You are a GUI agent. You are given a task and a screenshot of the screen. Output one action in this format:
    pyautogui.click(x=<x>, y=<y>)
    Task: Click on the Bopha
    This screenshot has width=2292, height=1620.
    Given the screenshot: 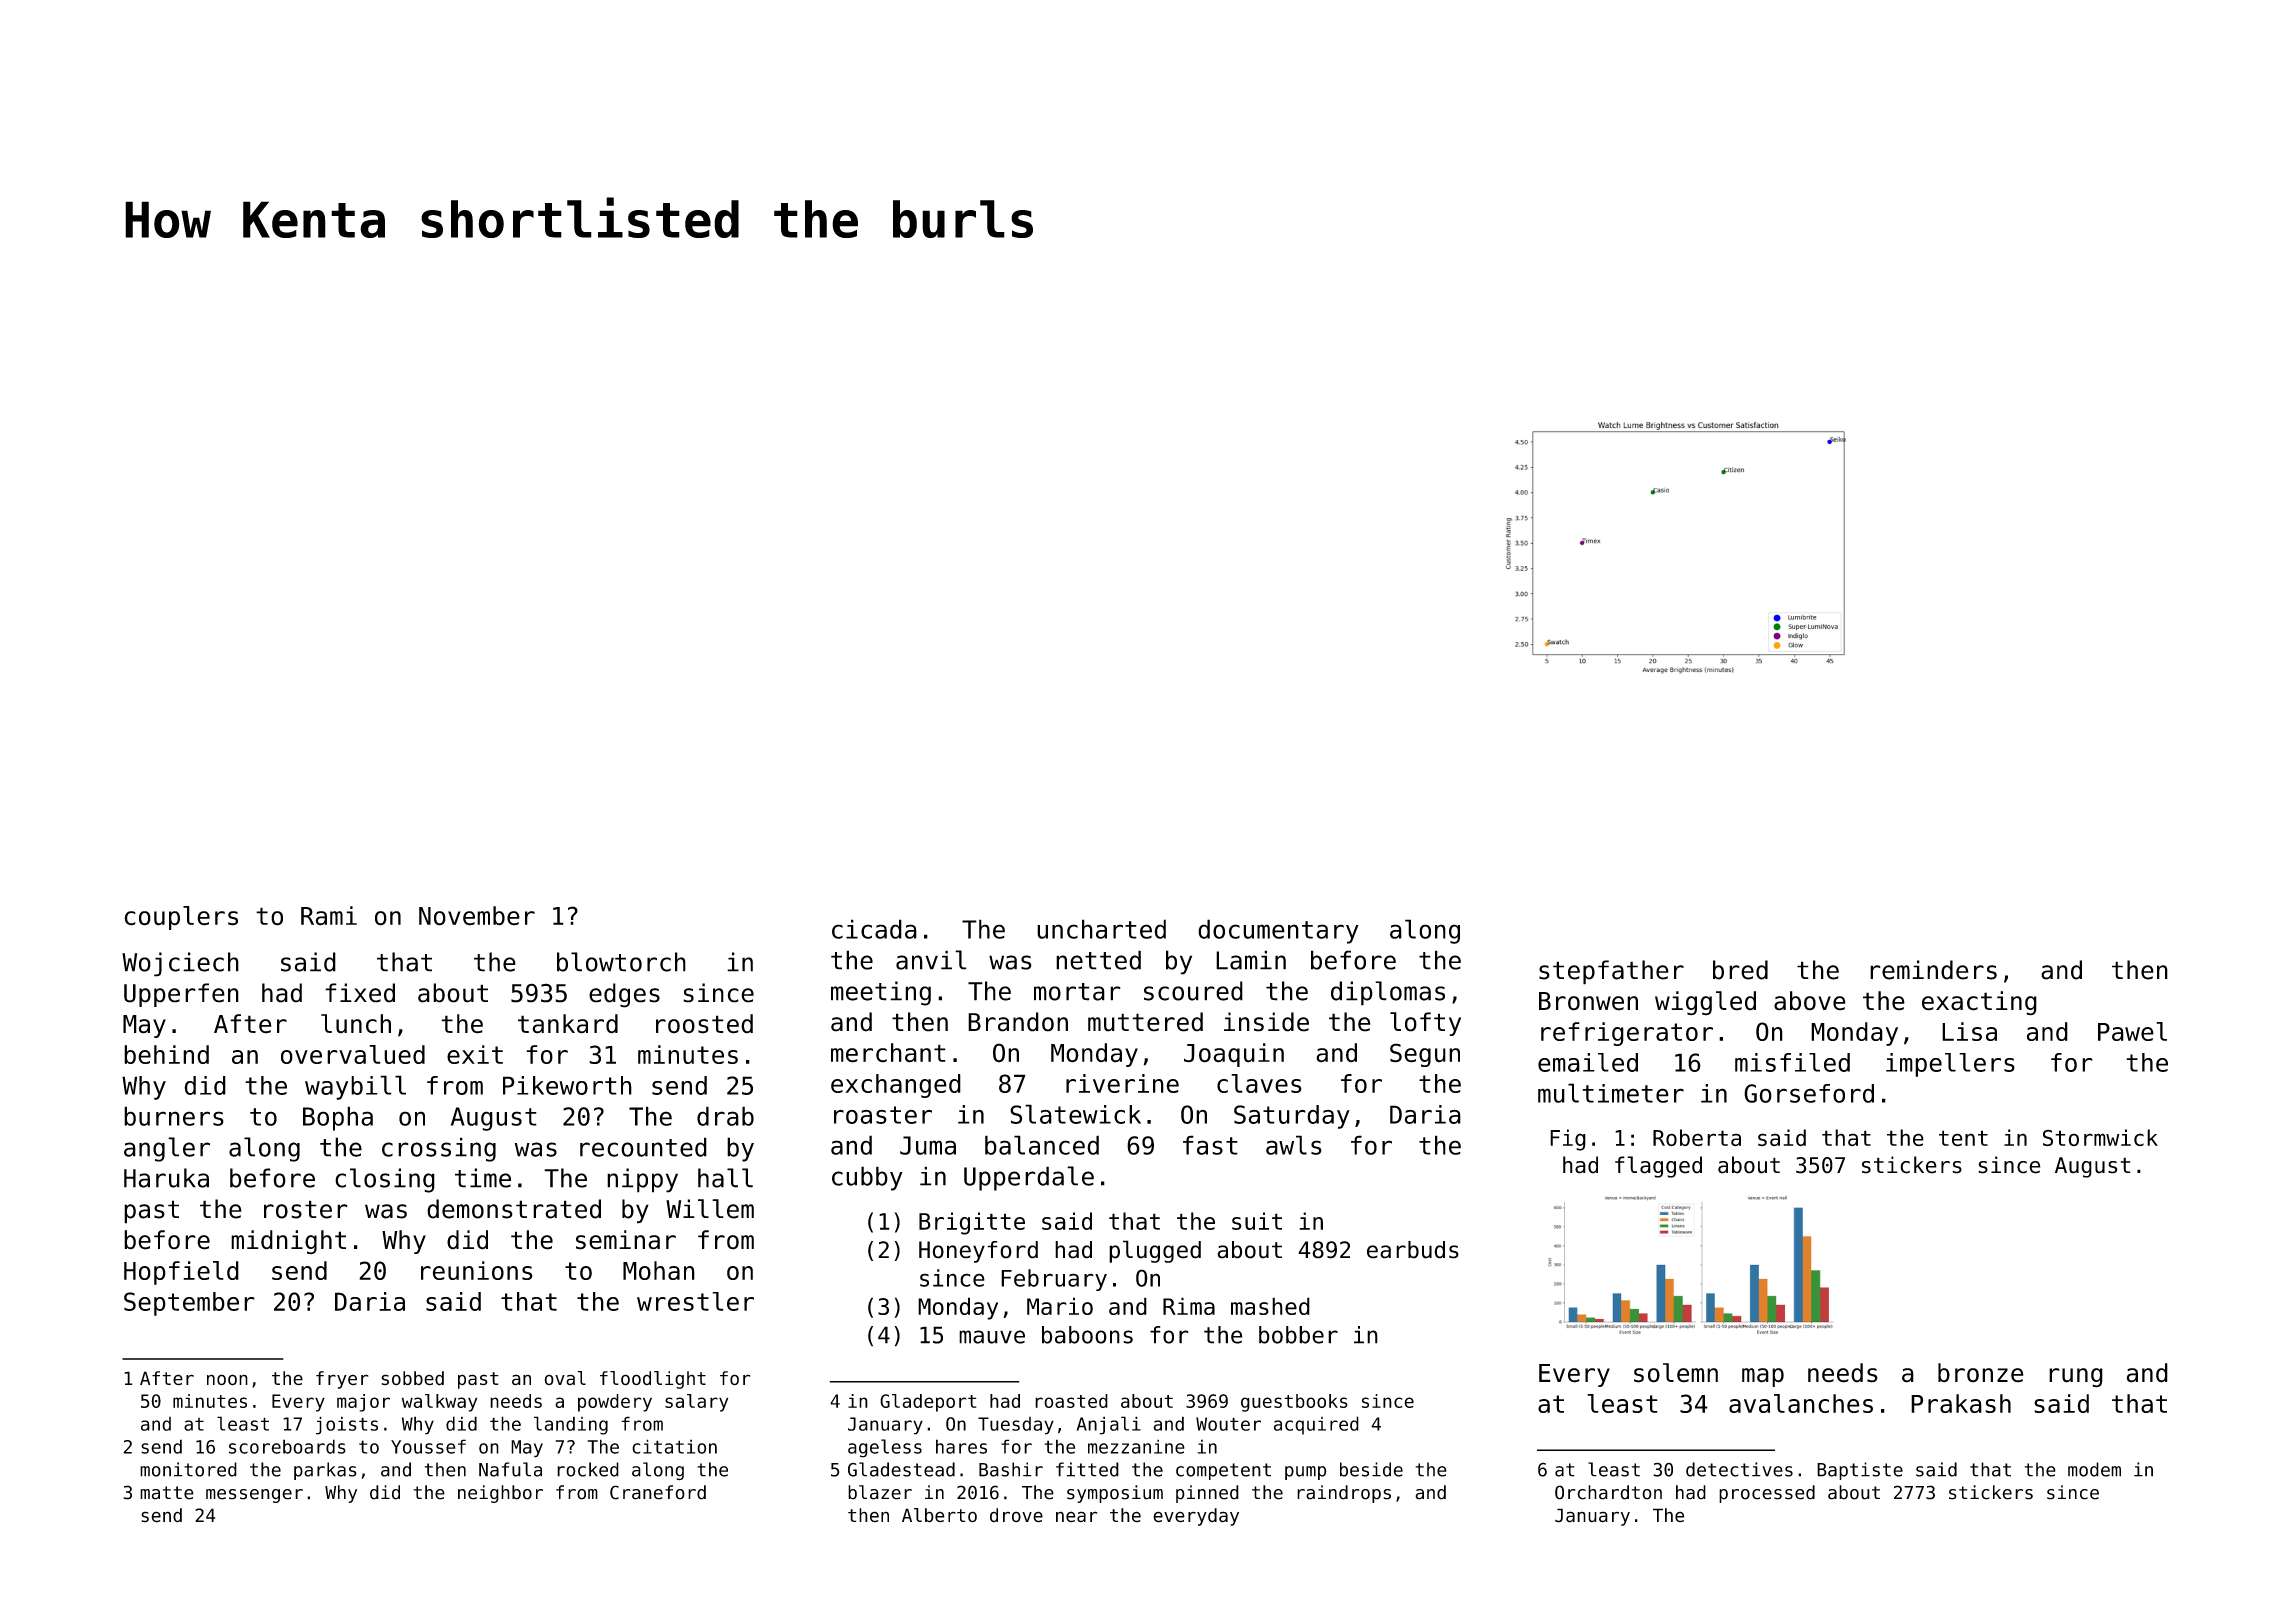 What is the action you would take?
    pyautogui.click(x=338, y=1118)
